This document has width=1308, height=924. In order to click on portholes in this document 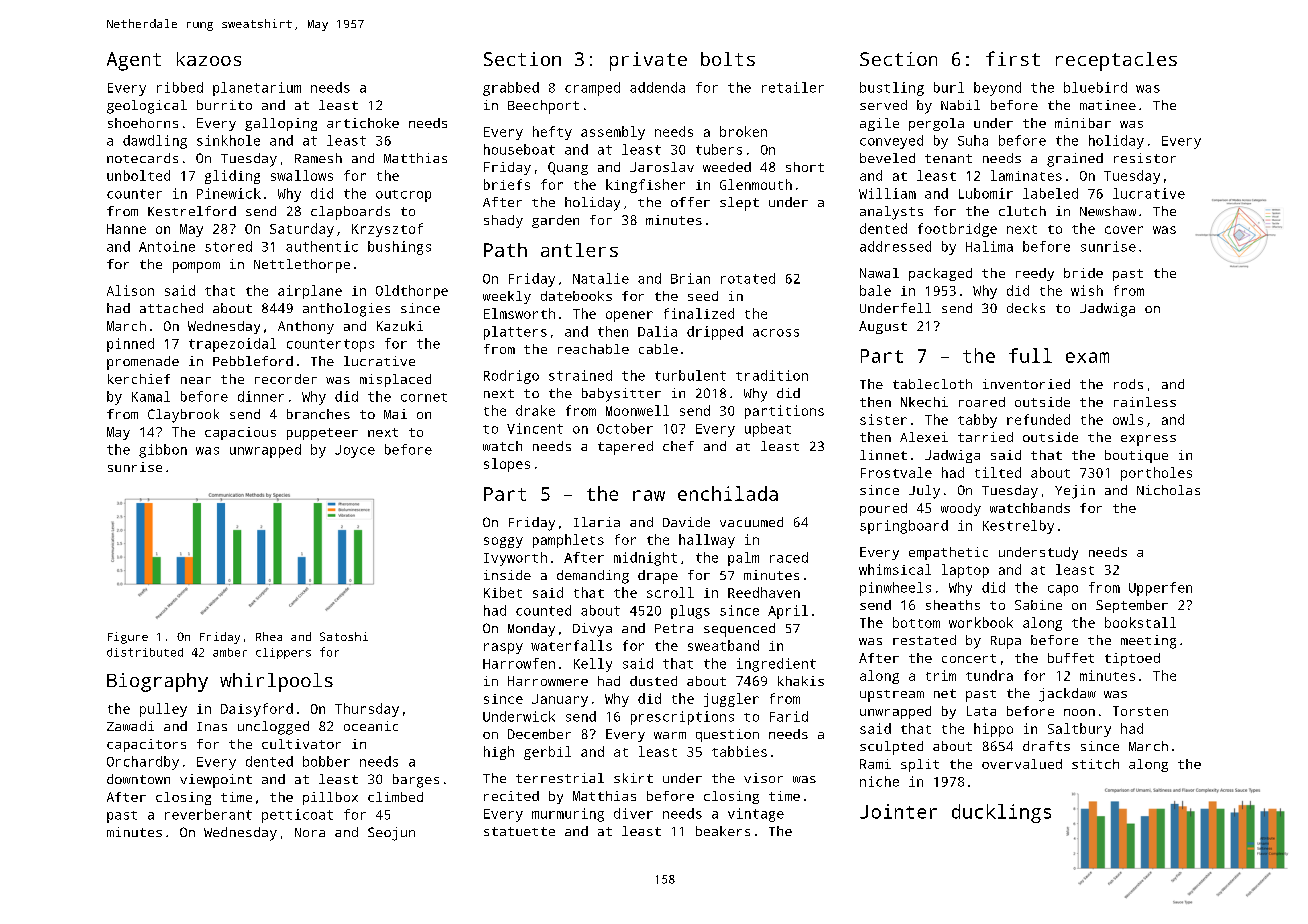, I will do `click(1156, 474)`.
